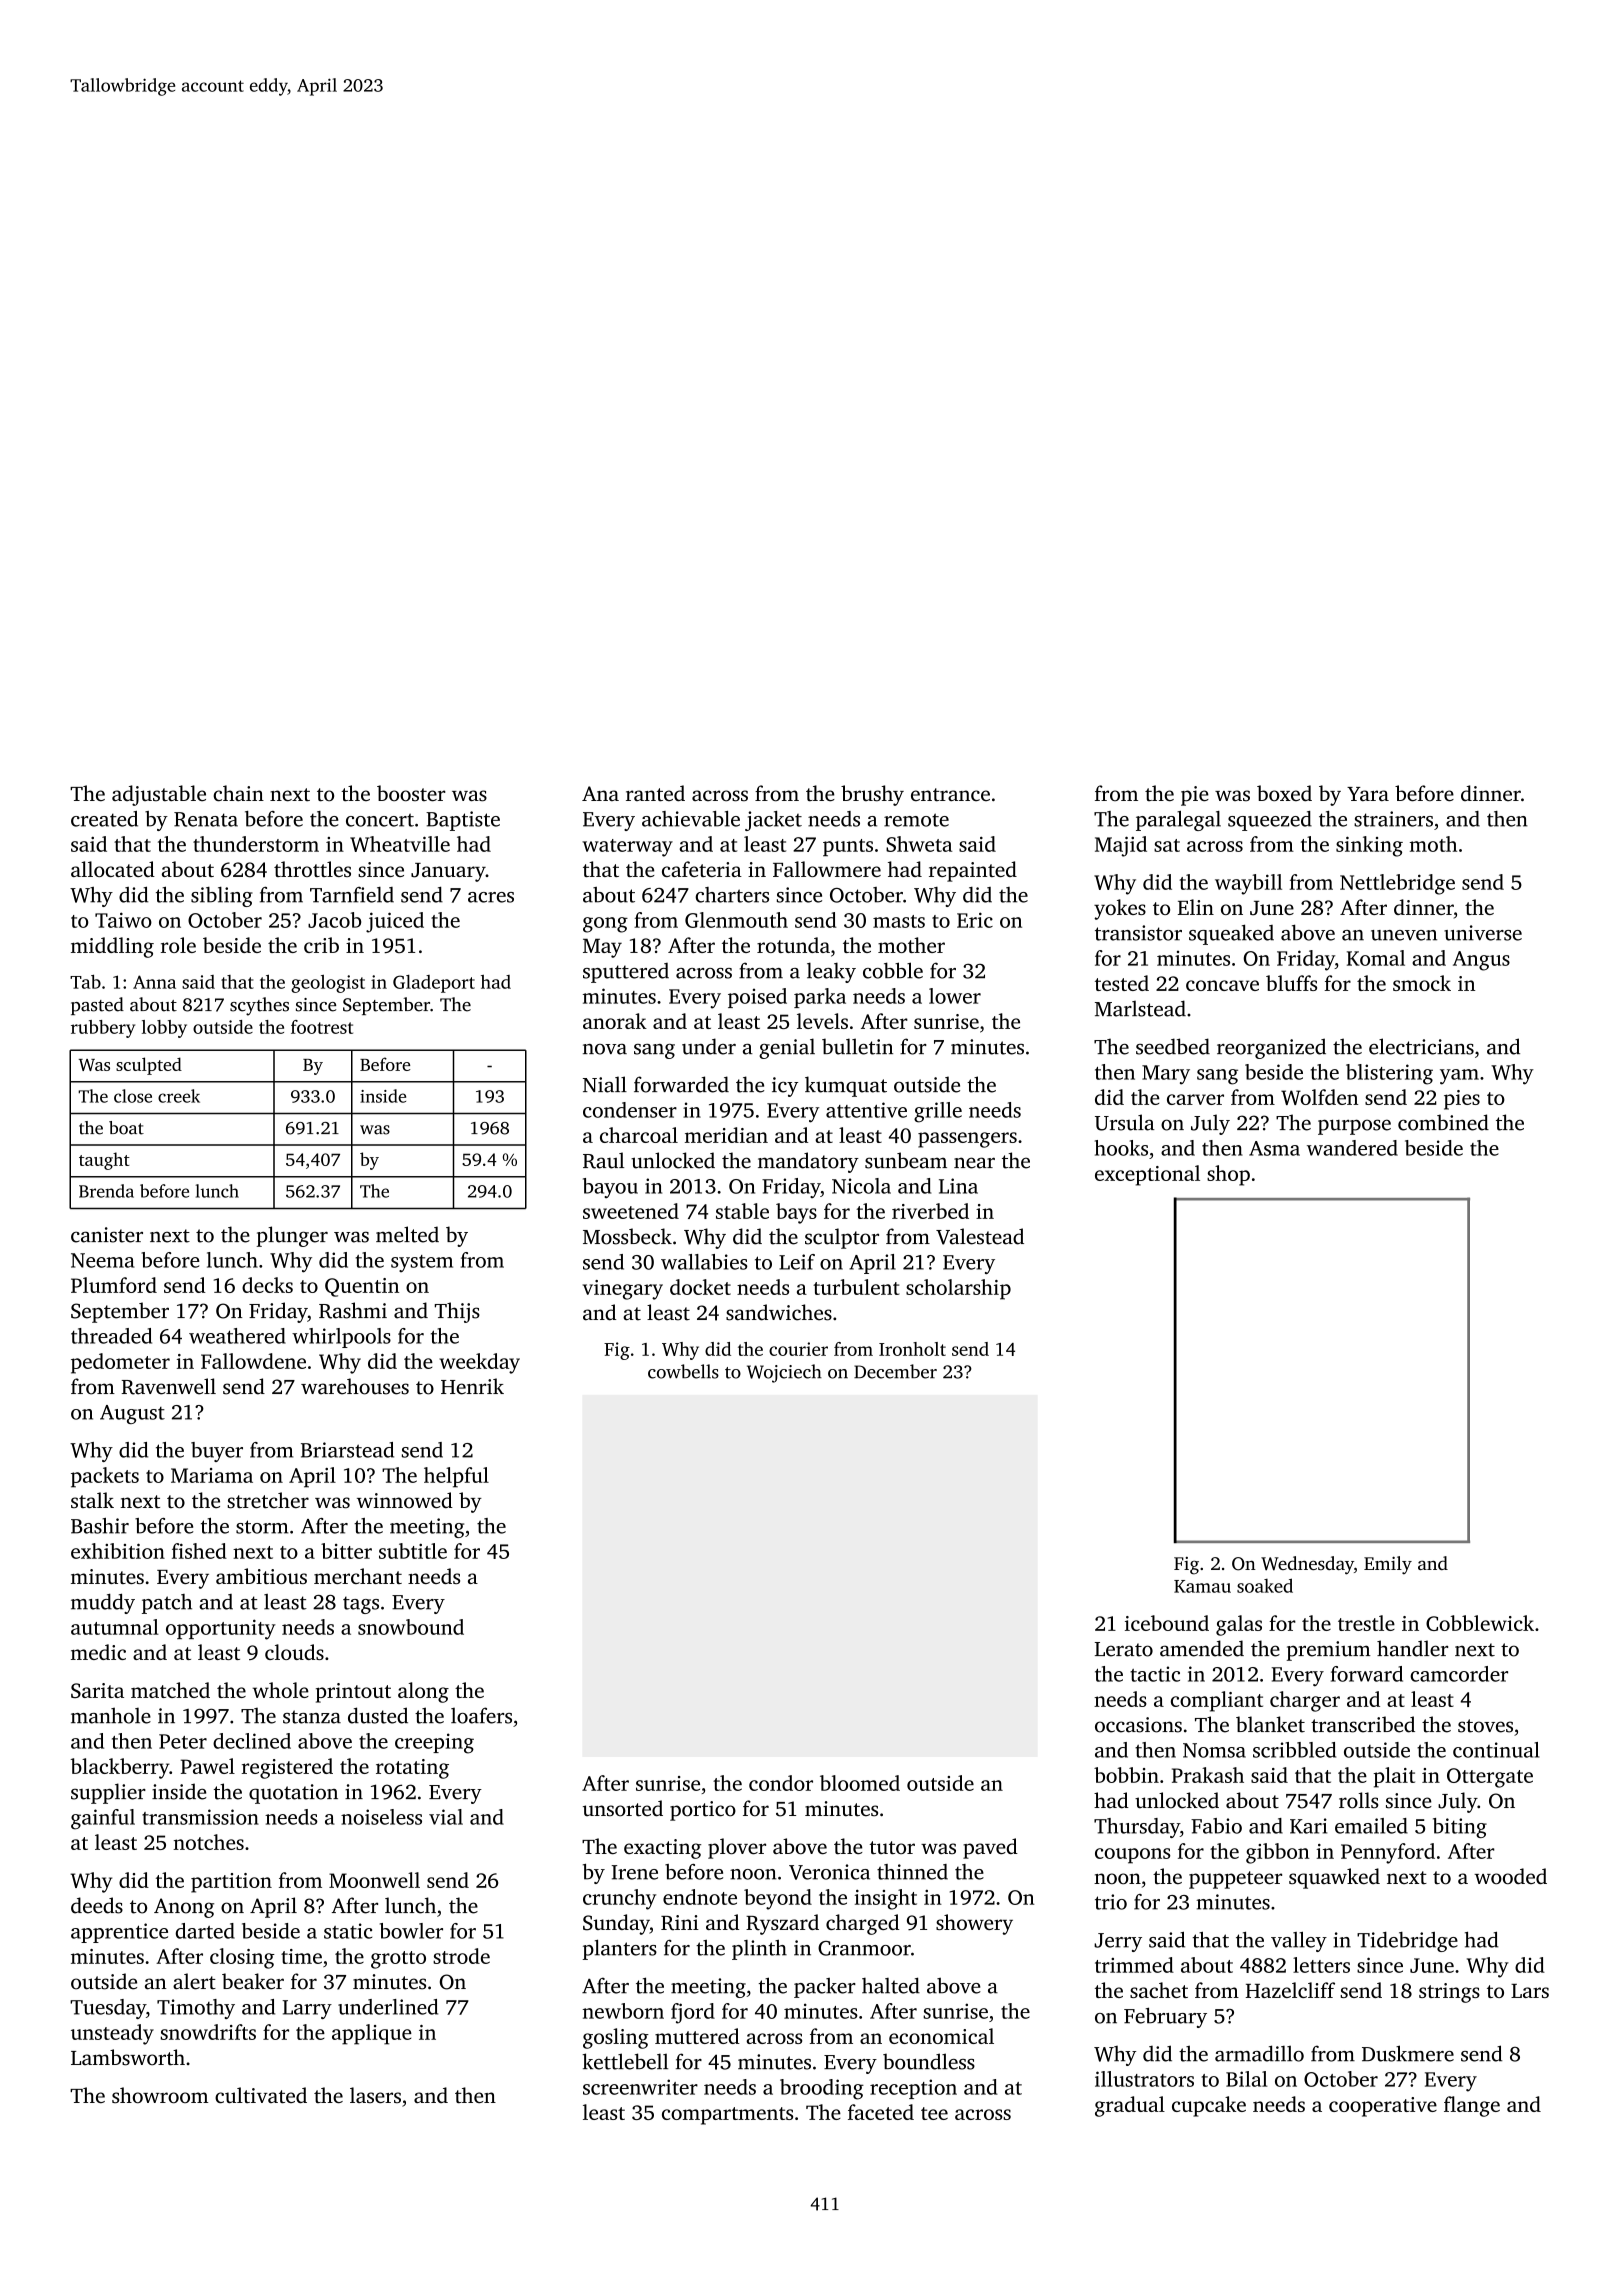  Describe the element at coordinates (362, 1287) in the image. I see `Quentin` at that location.
